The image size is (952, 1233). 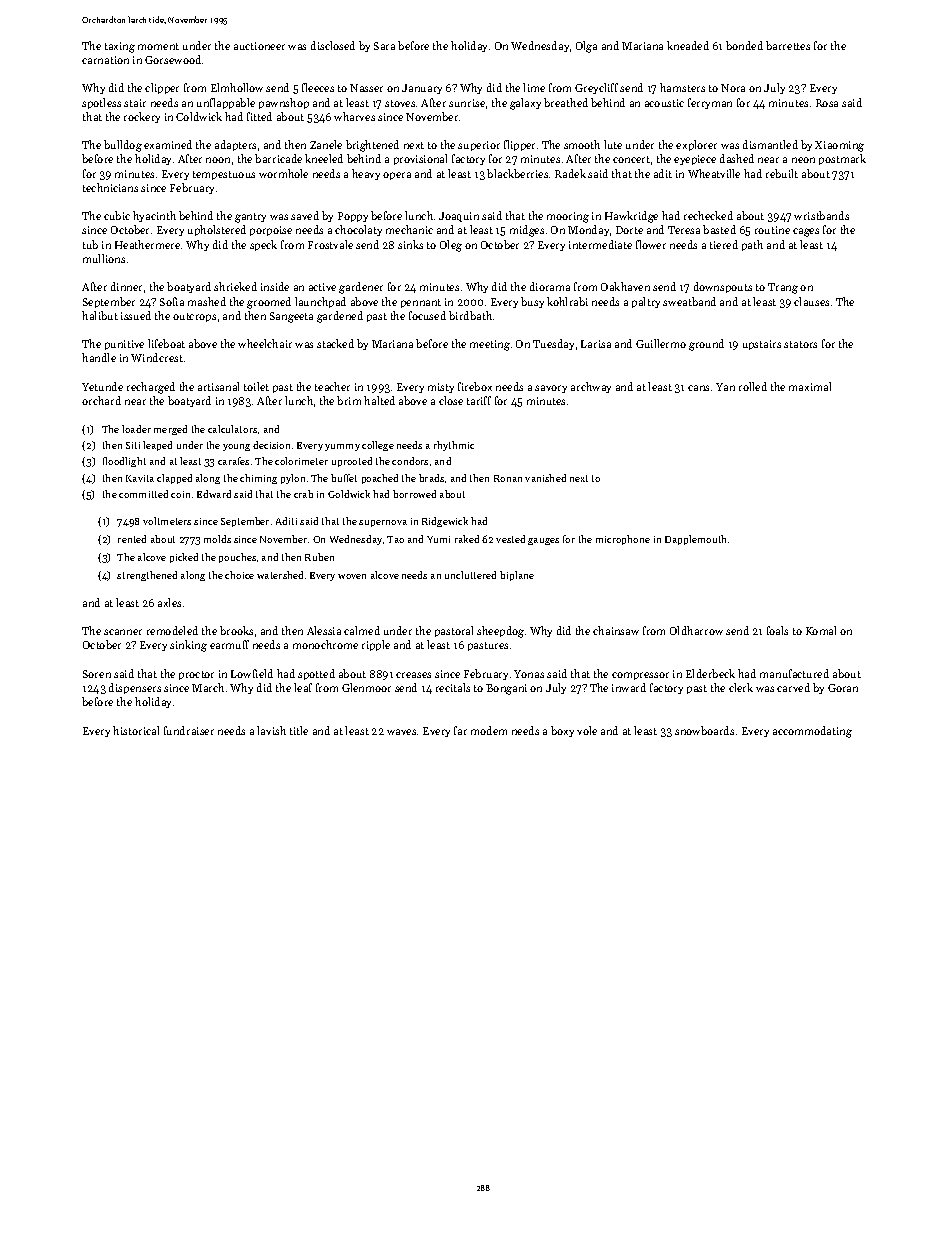 I want to click on chainsaw, so click(x=616, y=630).
